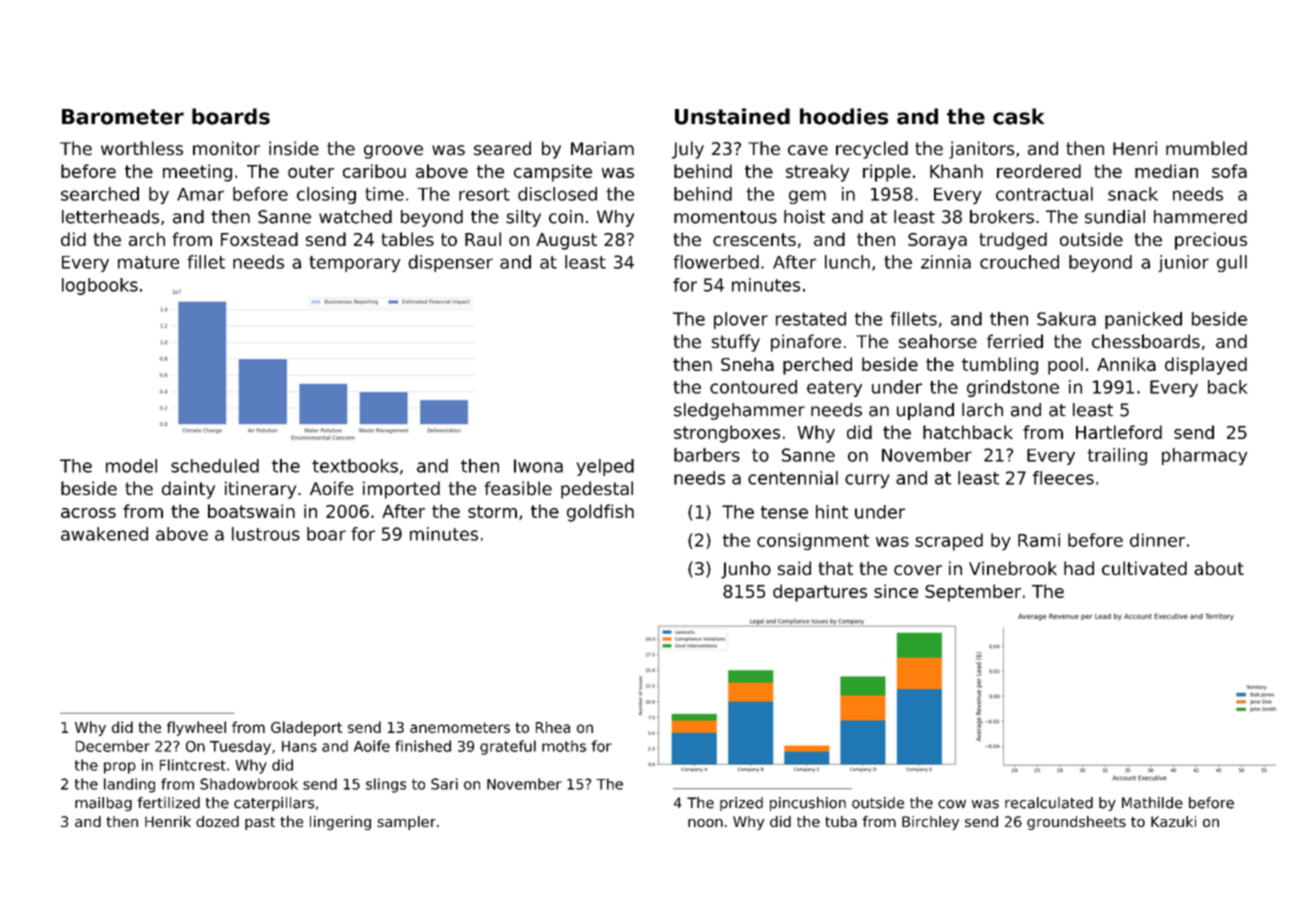  Describe the element at coordinates (1000, 366) in the document. I see `tumbling` at that location.
